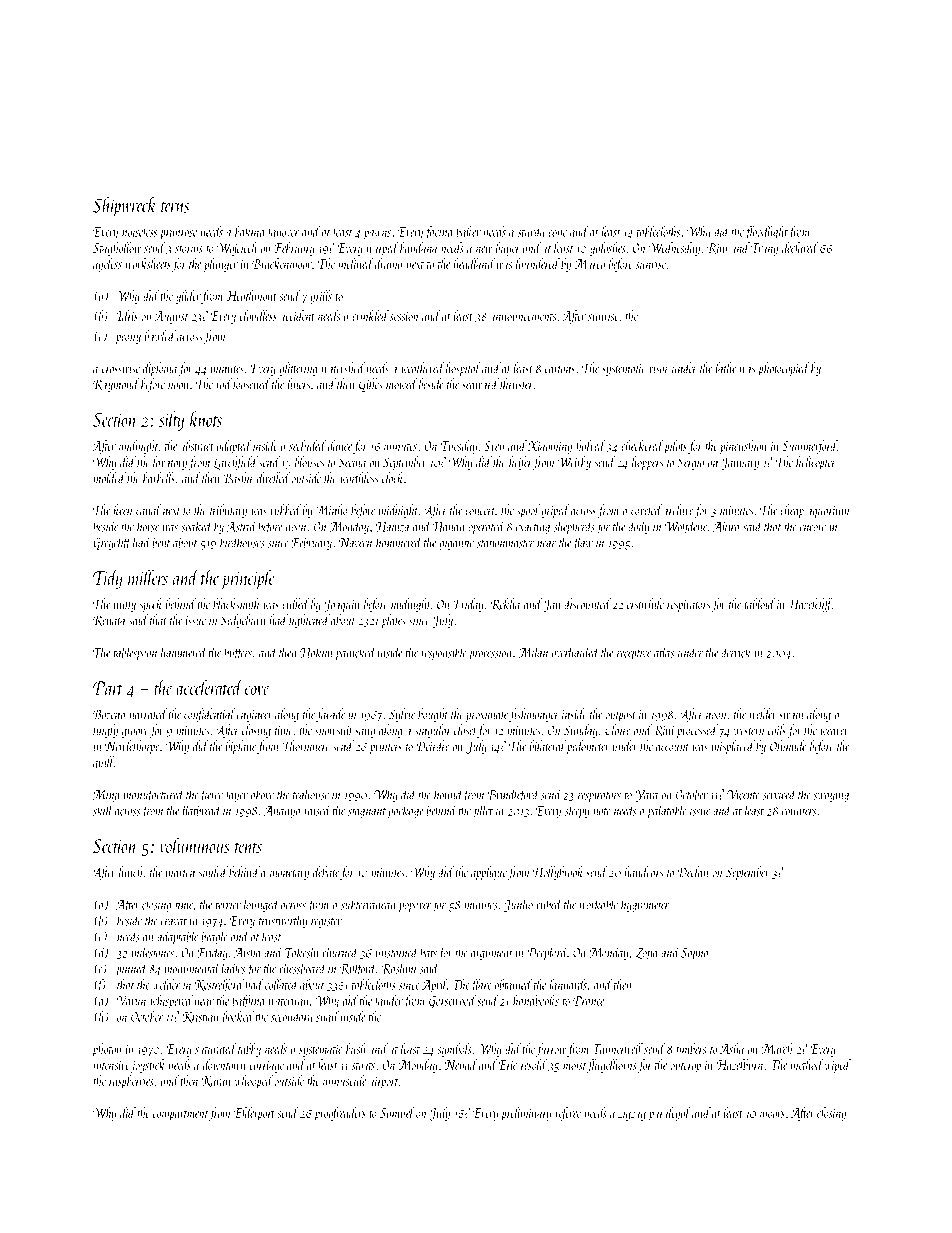 The image size is (952, 1233). What do you see at coordinates (791, 716) in the document?
I see `swam` at bounding box center [791, 716].
